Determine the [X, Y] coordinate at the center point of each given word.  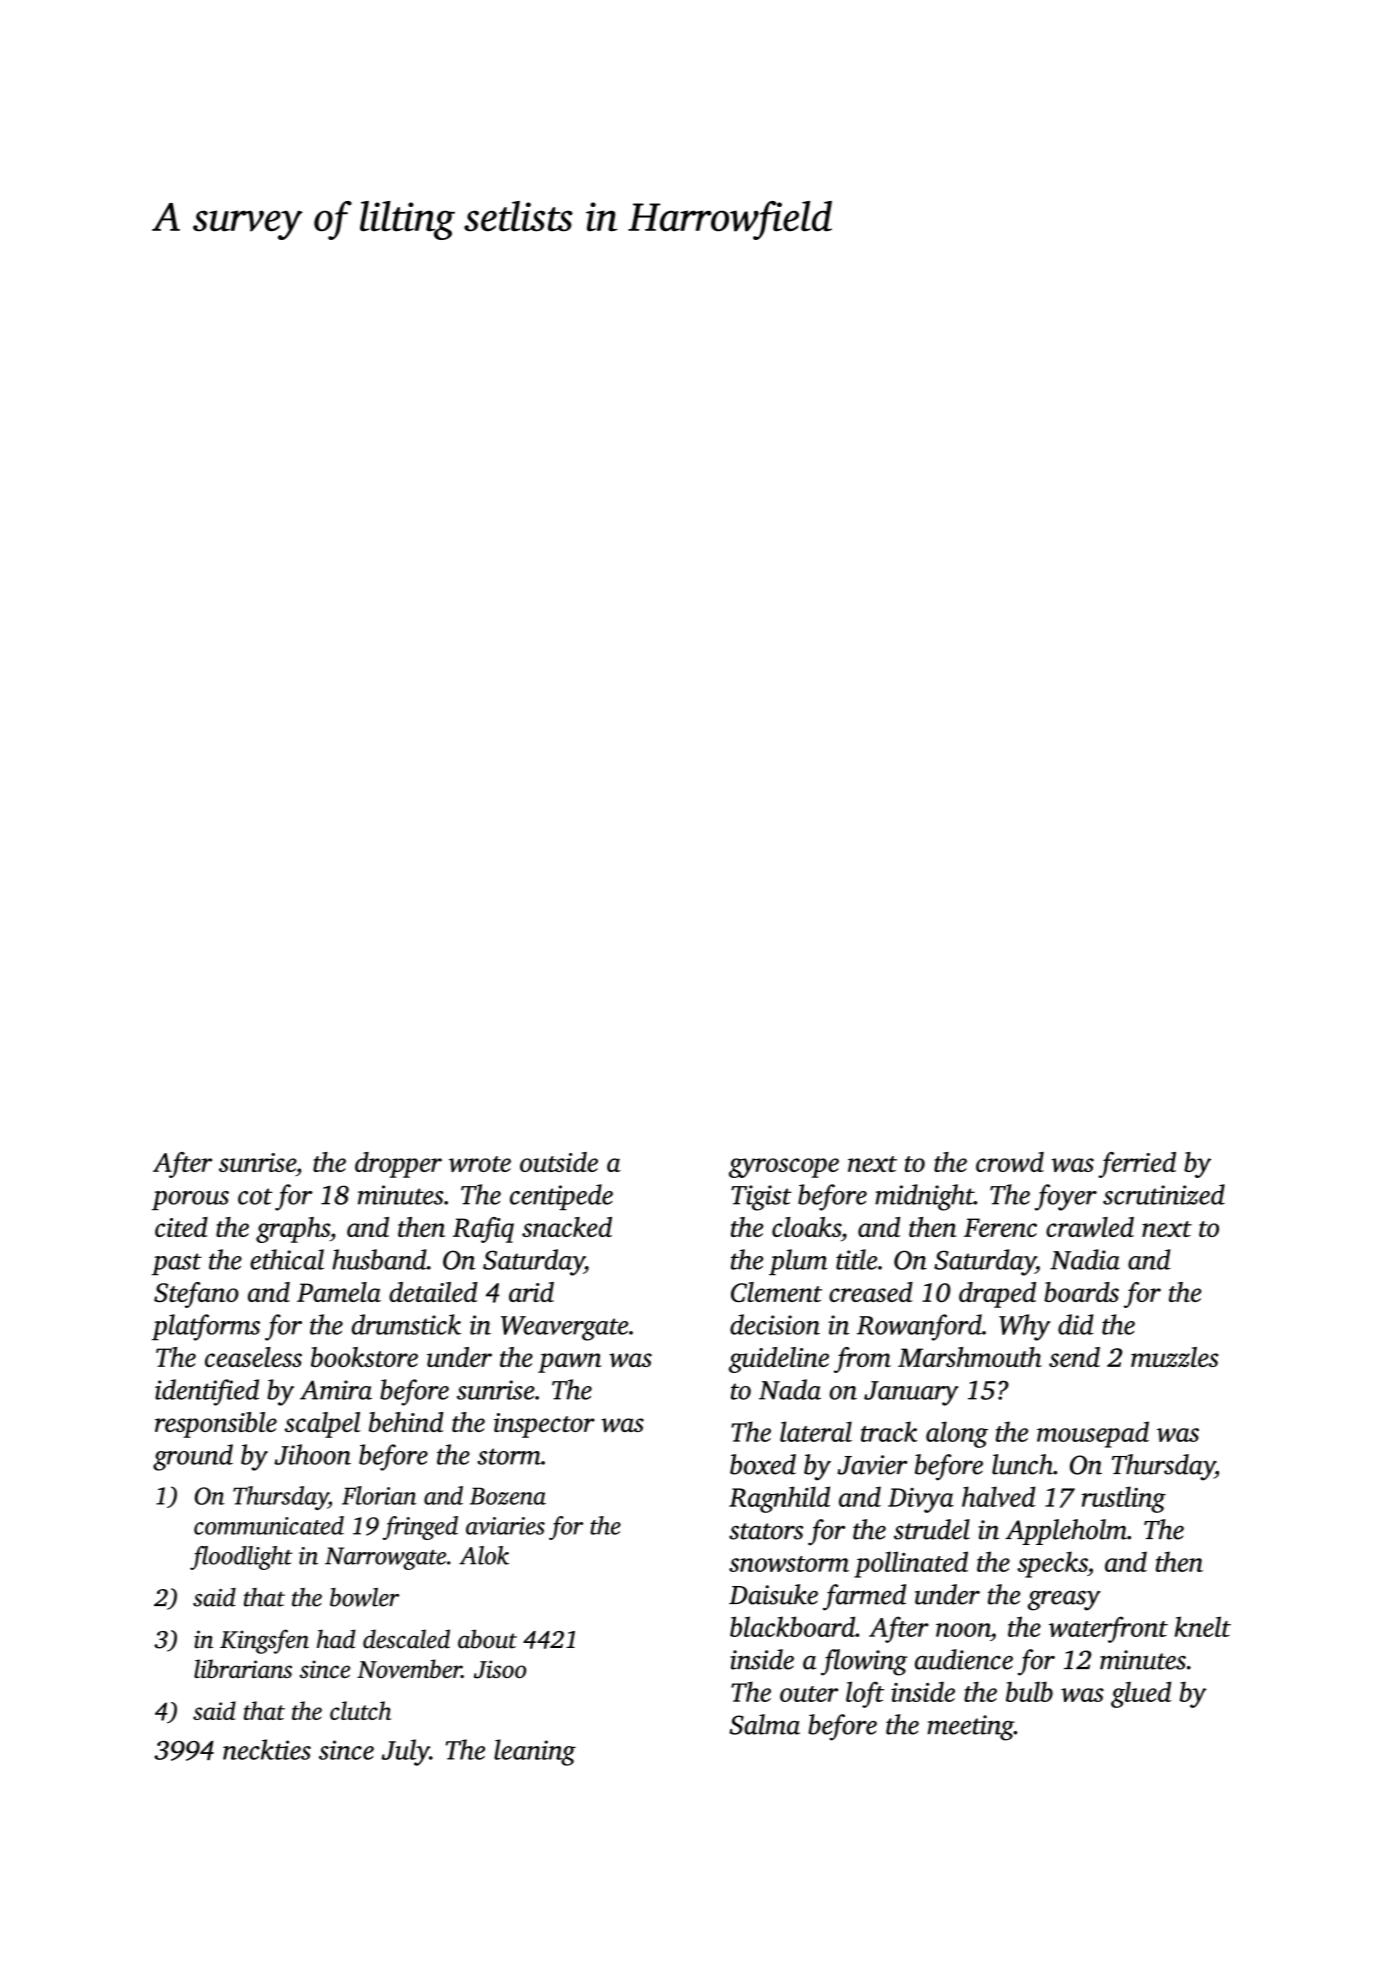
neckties [267, 1749]
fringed [420, 1528]
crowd [1010, 1162]
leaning [535, 1752]
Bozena [508, 1496]
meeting [970, 1728]
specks [1052, 1564]
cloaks [806, 1227]
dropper [398, 1165]
